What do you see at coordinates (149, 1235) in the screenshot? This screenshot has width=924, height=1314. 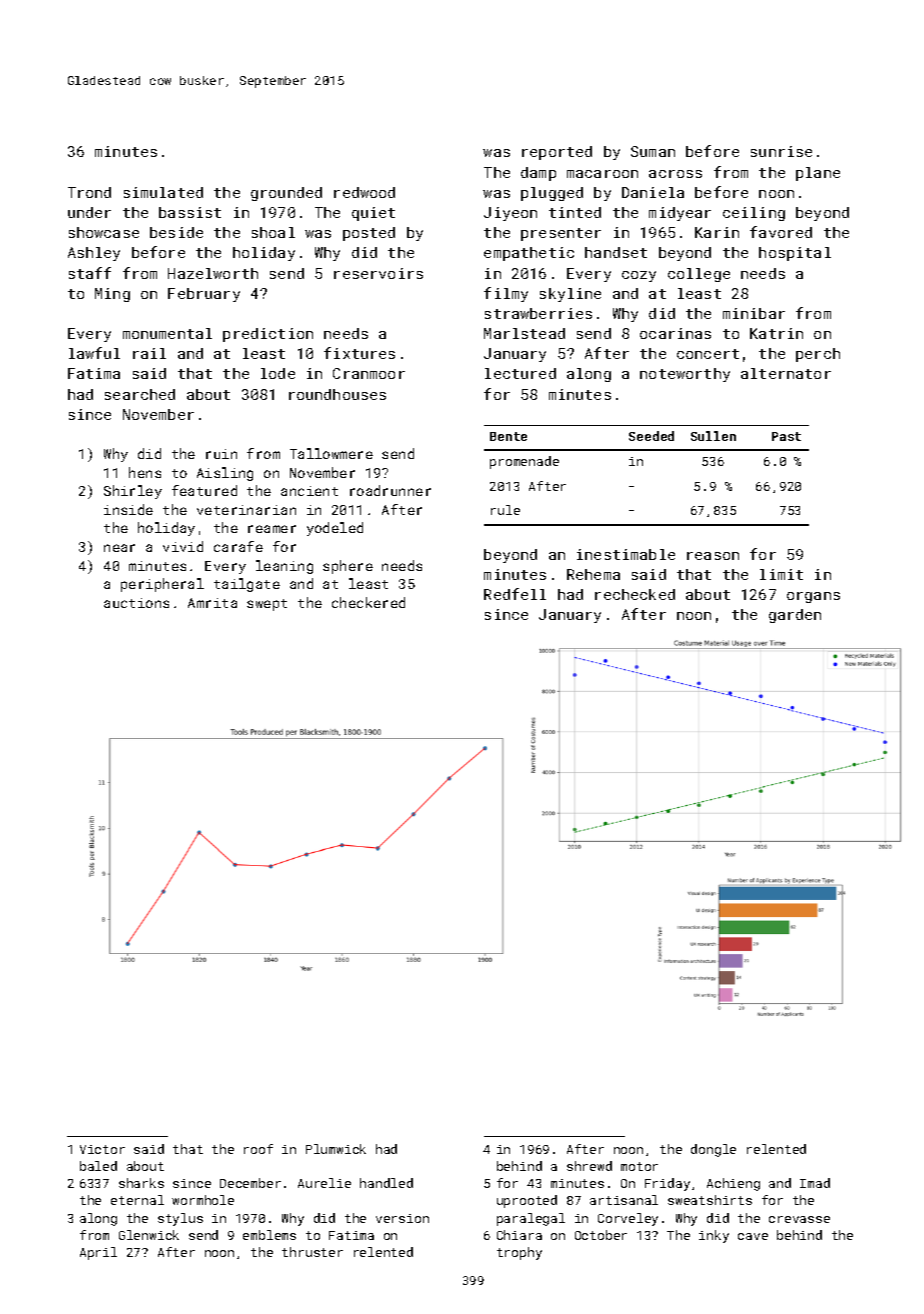 I see `Glenwick` at bounding box center [149, 1235].
